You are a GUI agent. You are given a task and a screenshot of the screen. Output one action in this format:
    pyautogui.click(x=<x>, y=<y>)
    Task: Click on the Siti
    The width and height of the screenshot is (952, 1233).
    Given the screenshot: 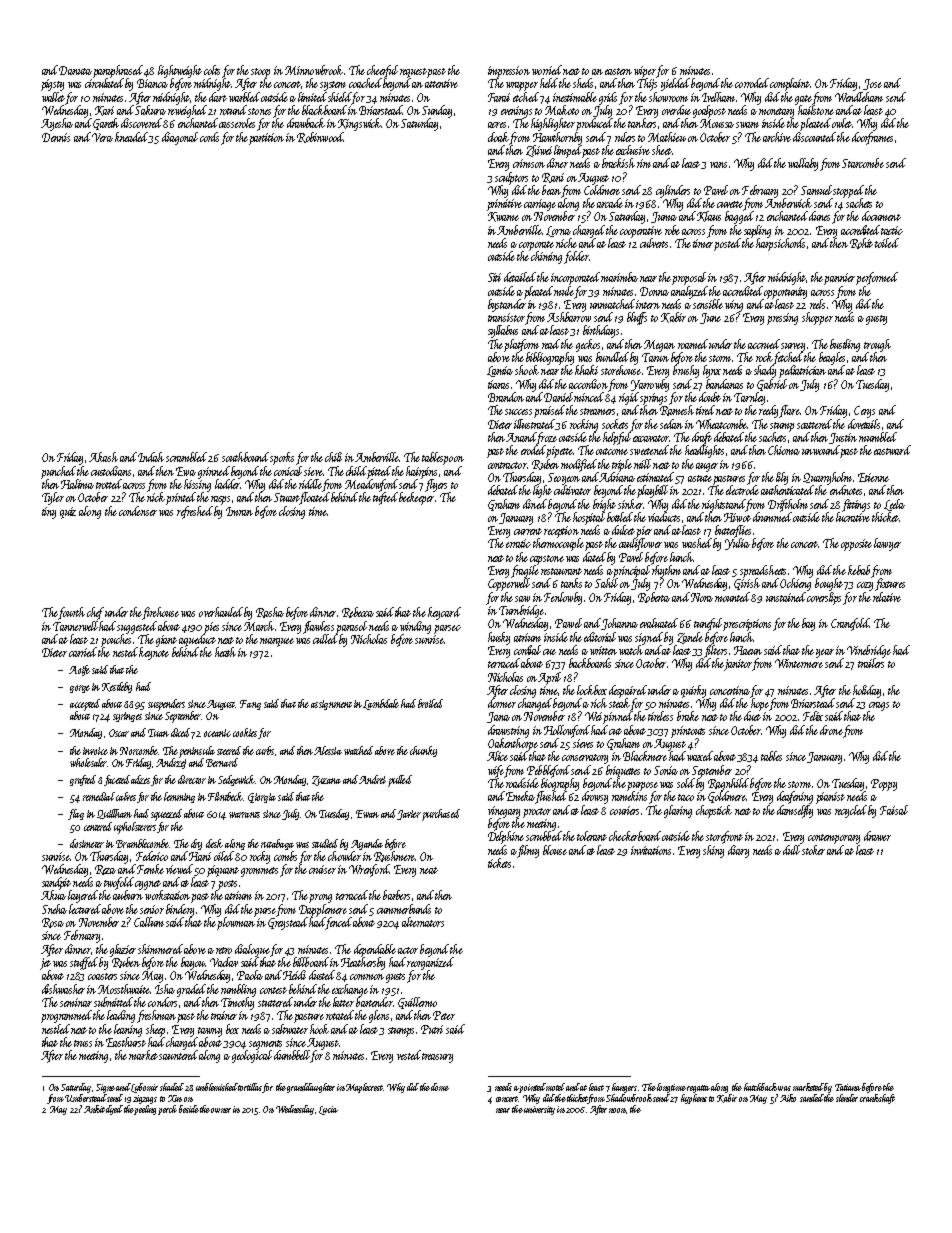 What is the action you would take?
    pyautogui.click(x=494, y=277)
